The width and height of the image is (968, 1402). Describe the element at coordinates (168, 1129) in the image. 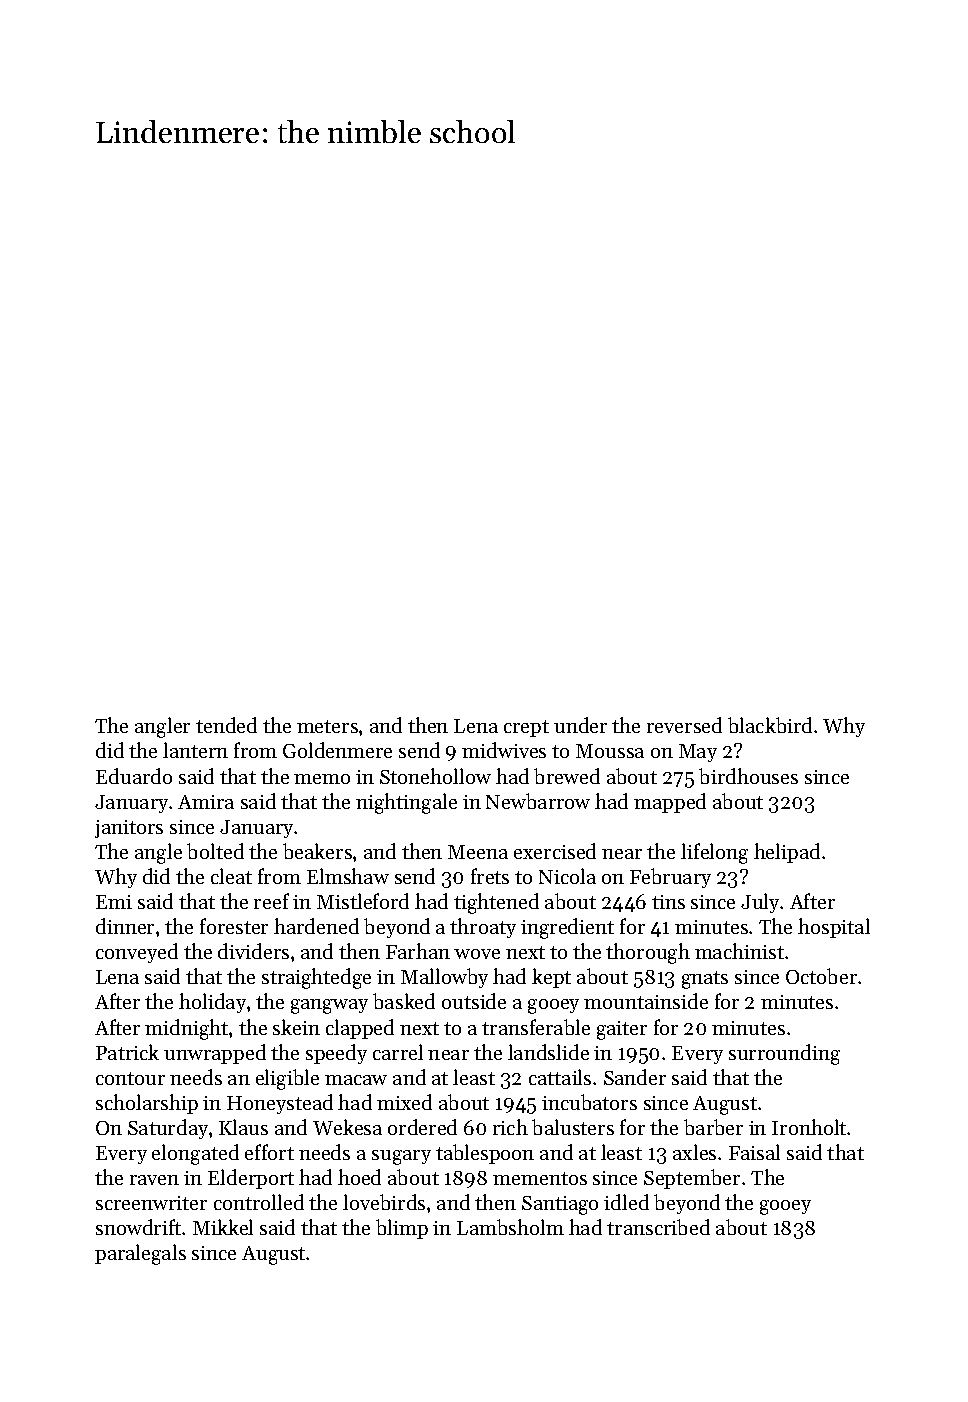

I see `Saturday` at that location.
